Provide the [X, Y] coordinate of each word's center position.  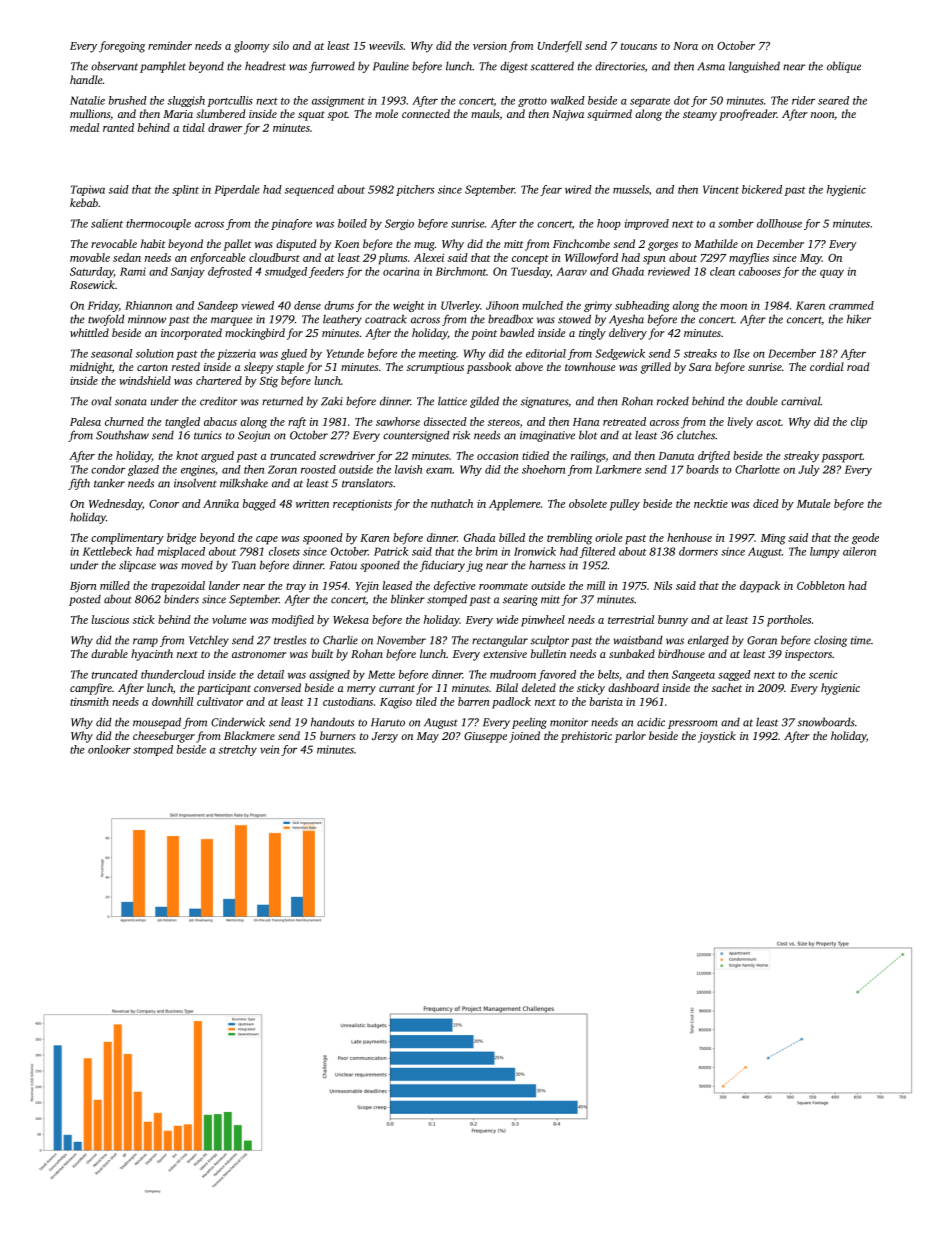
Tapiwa [88, 190]
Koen [347, 244]
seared [833, 100]
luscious [110, 619]
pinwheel [543, 621]
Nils [663, 585]
